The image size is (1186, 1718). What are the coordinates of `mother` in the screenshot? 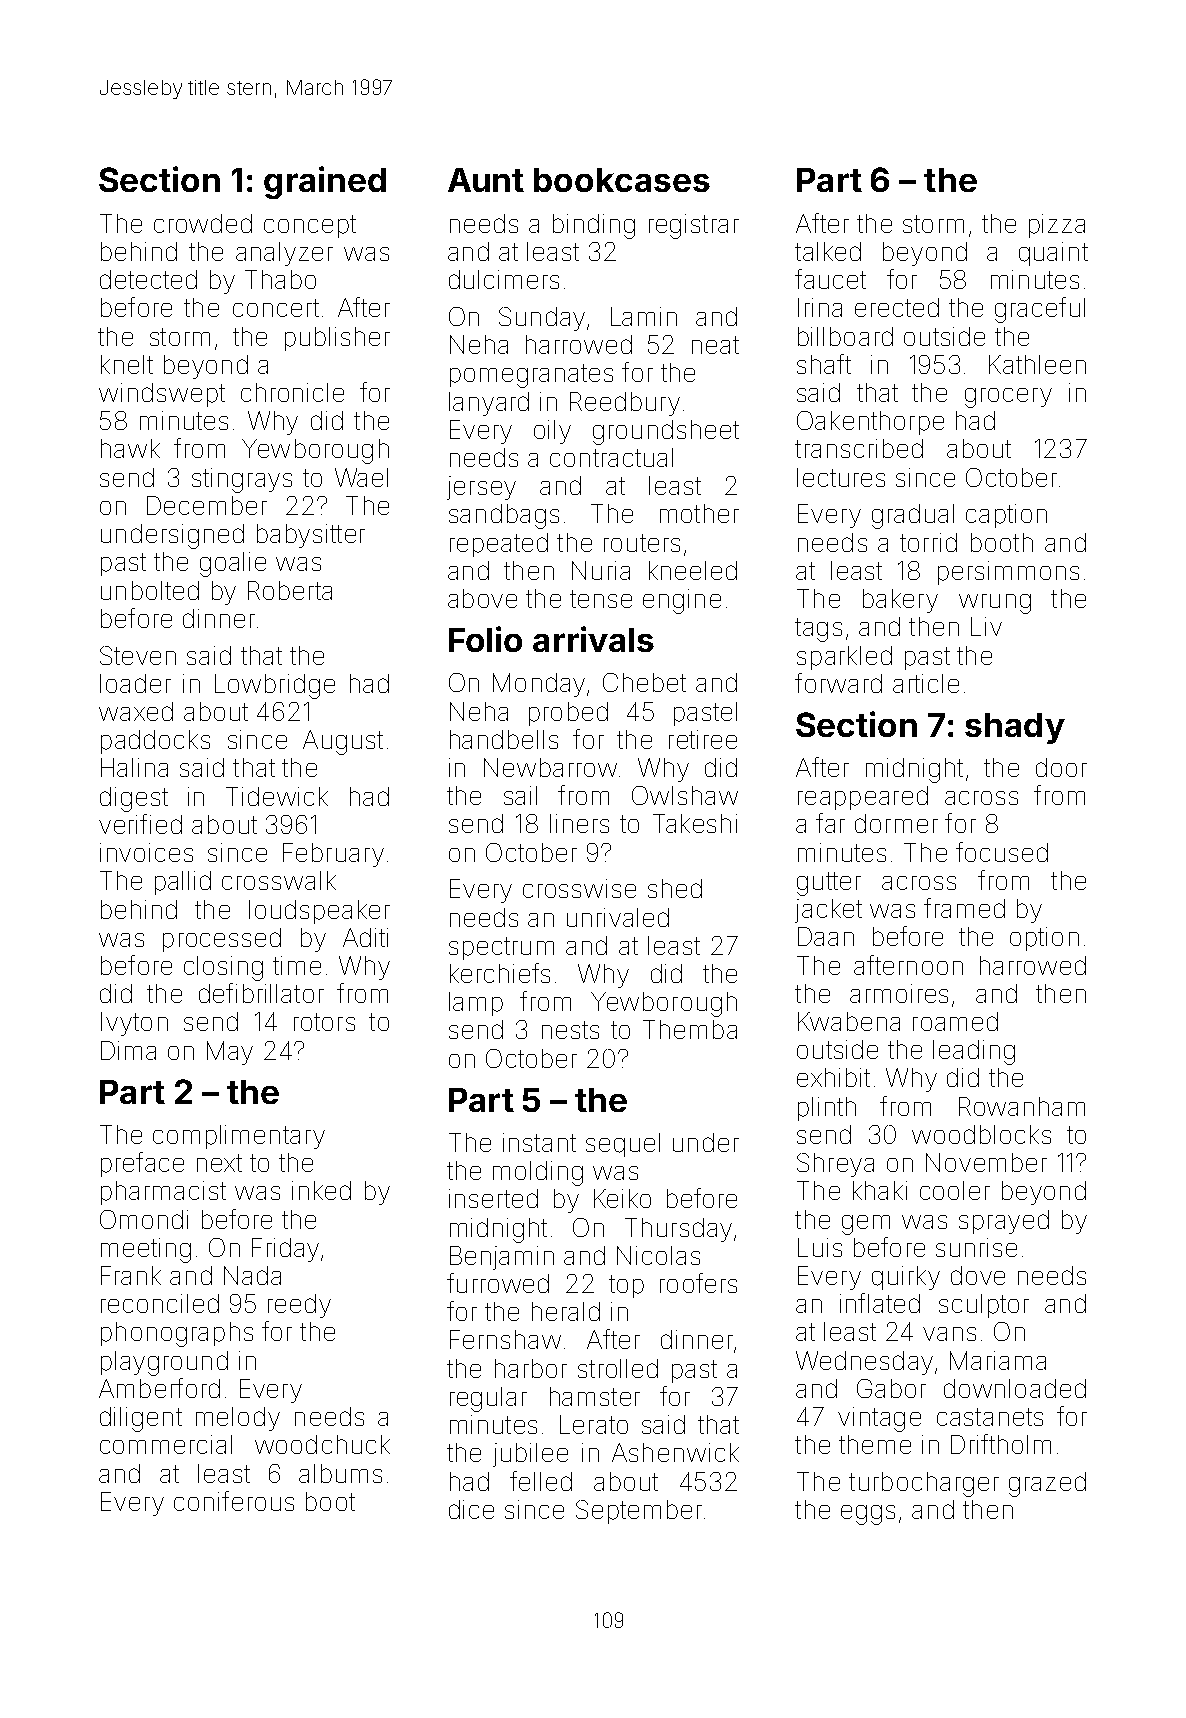 It's located at (699, 513).
